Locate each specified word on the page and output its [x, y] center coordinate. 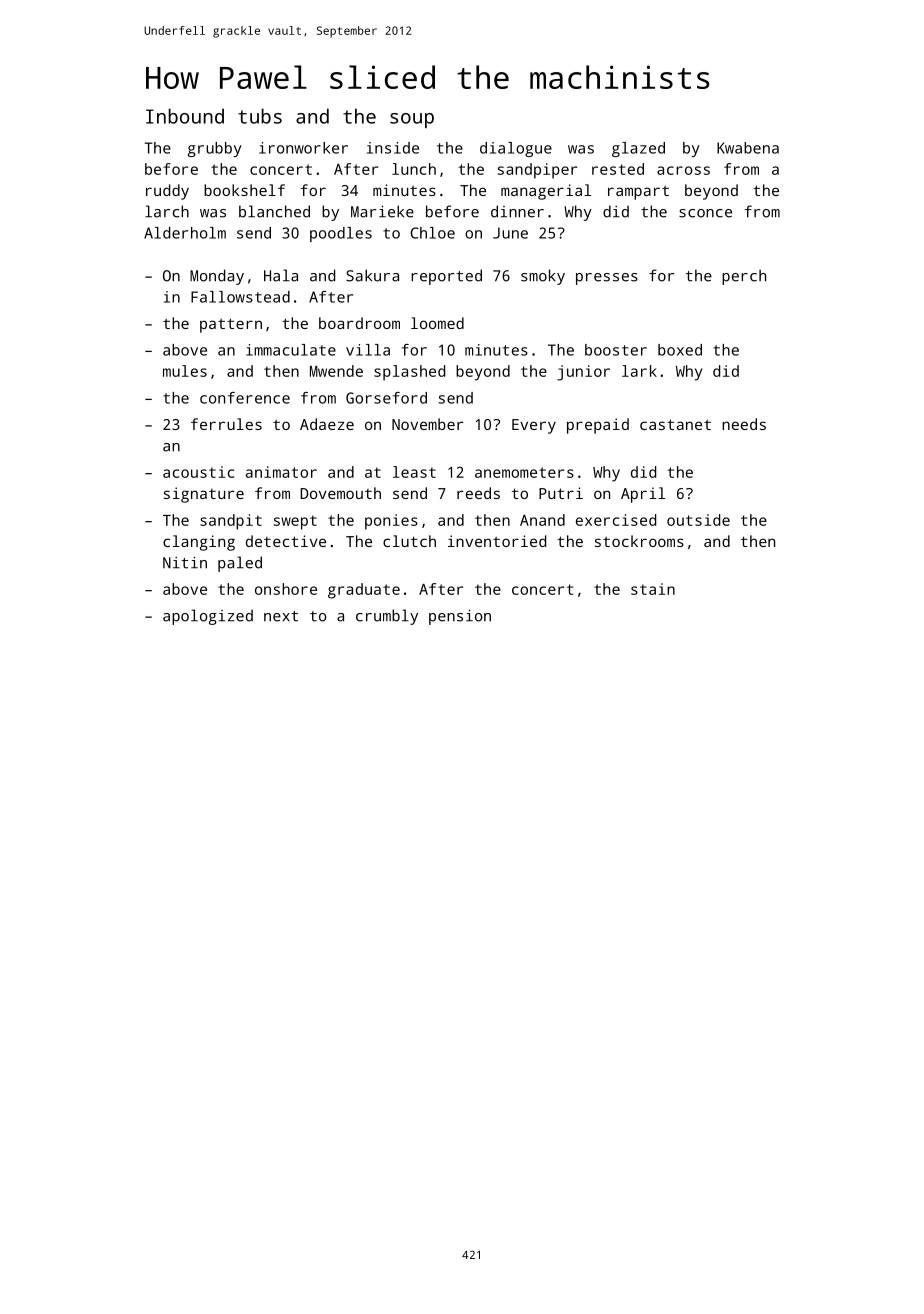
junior [583, 373]
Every [534, 426]
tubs [260, 116]
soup [412, 120]
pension [460, 617]
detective [286, 541]
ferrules [226, 424]
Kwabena [748, 148]
